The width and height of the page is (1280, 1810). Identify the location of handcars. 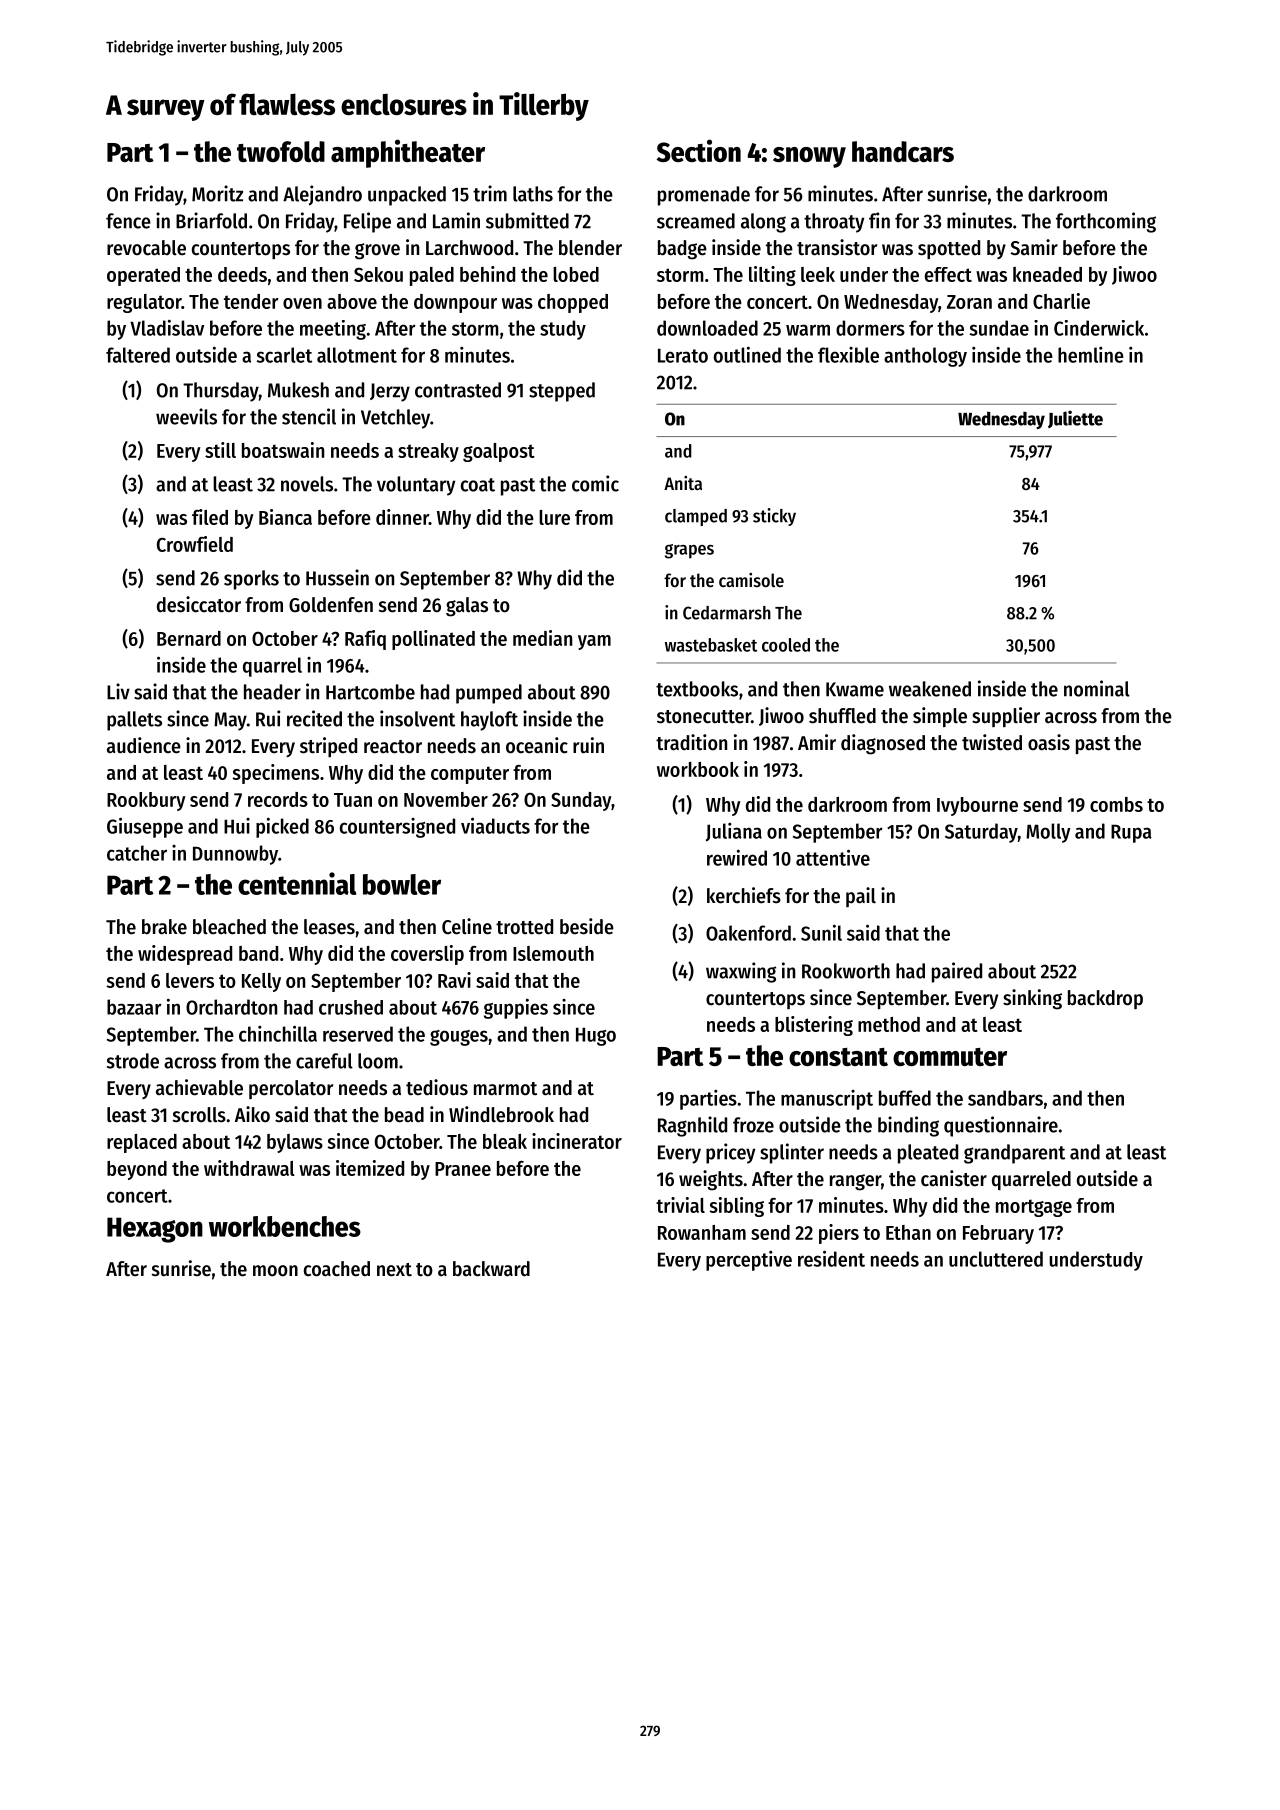
(903, 151).
